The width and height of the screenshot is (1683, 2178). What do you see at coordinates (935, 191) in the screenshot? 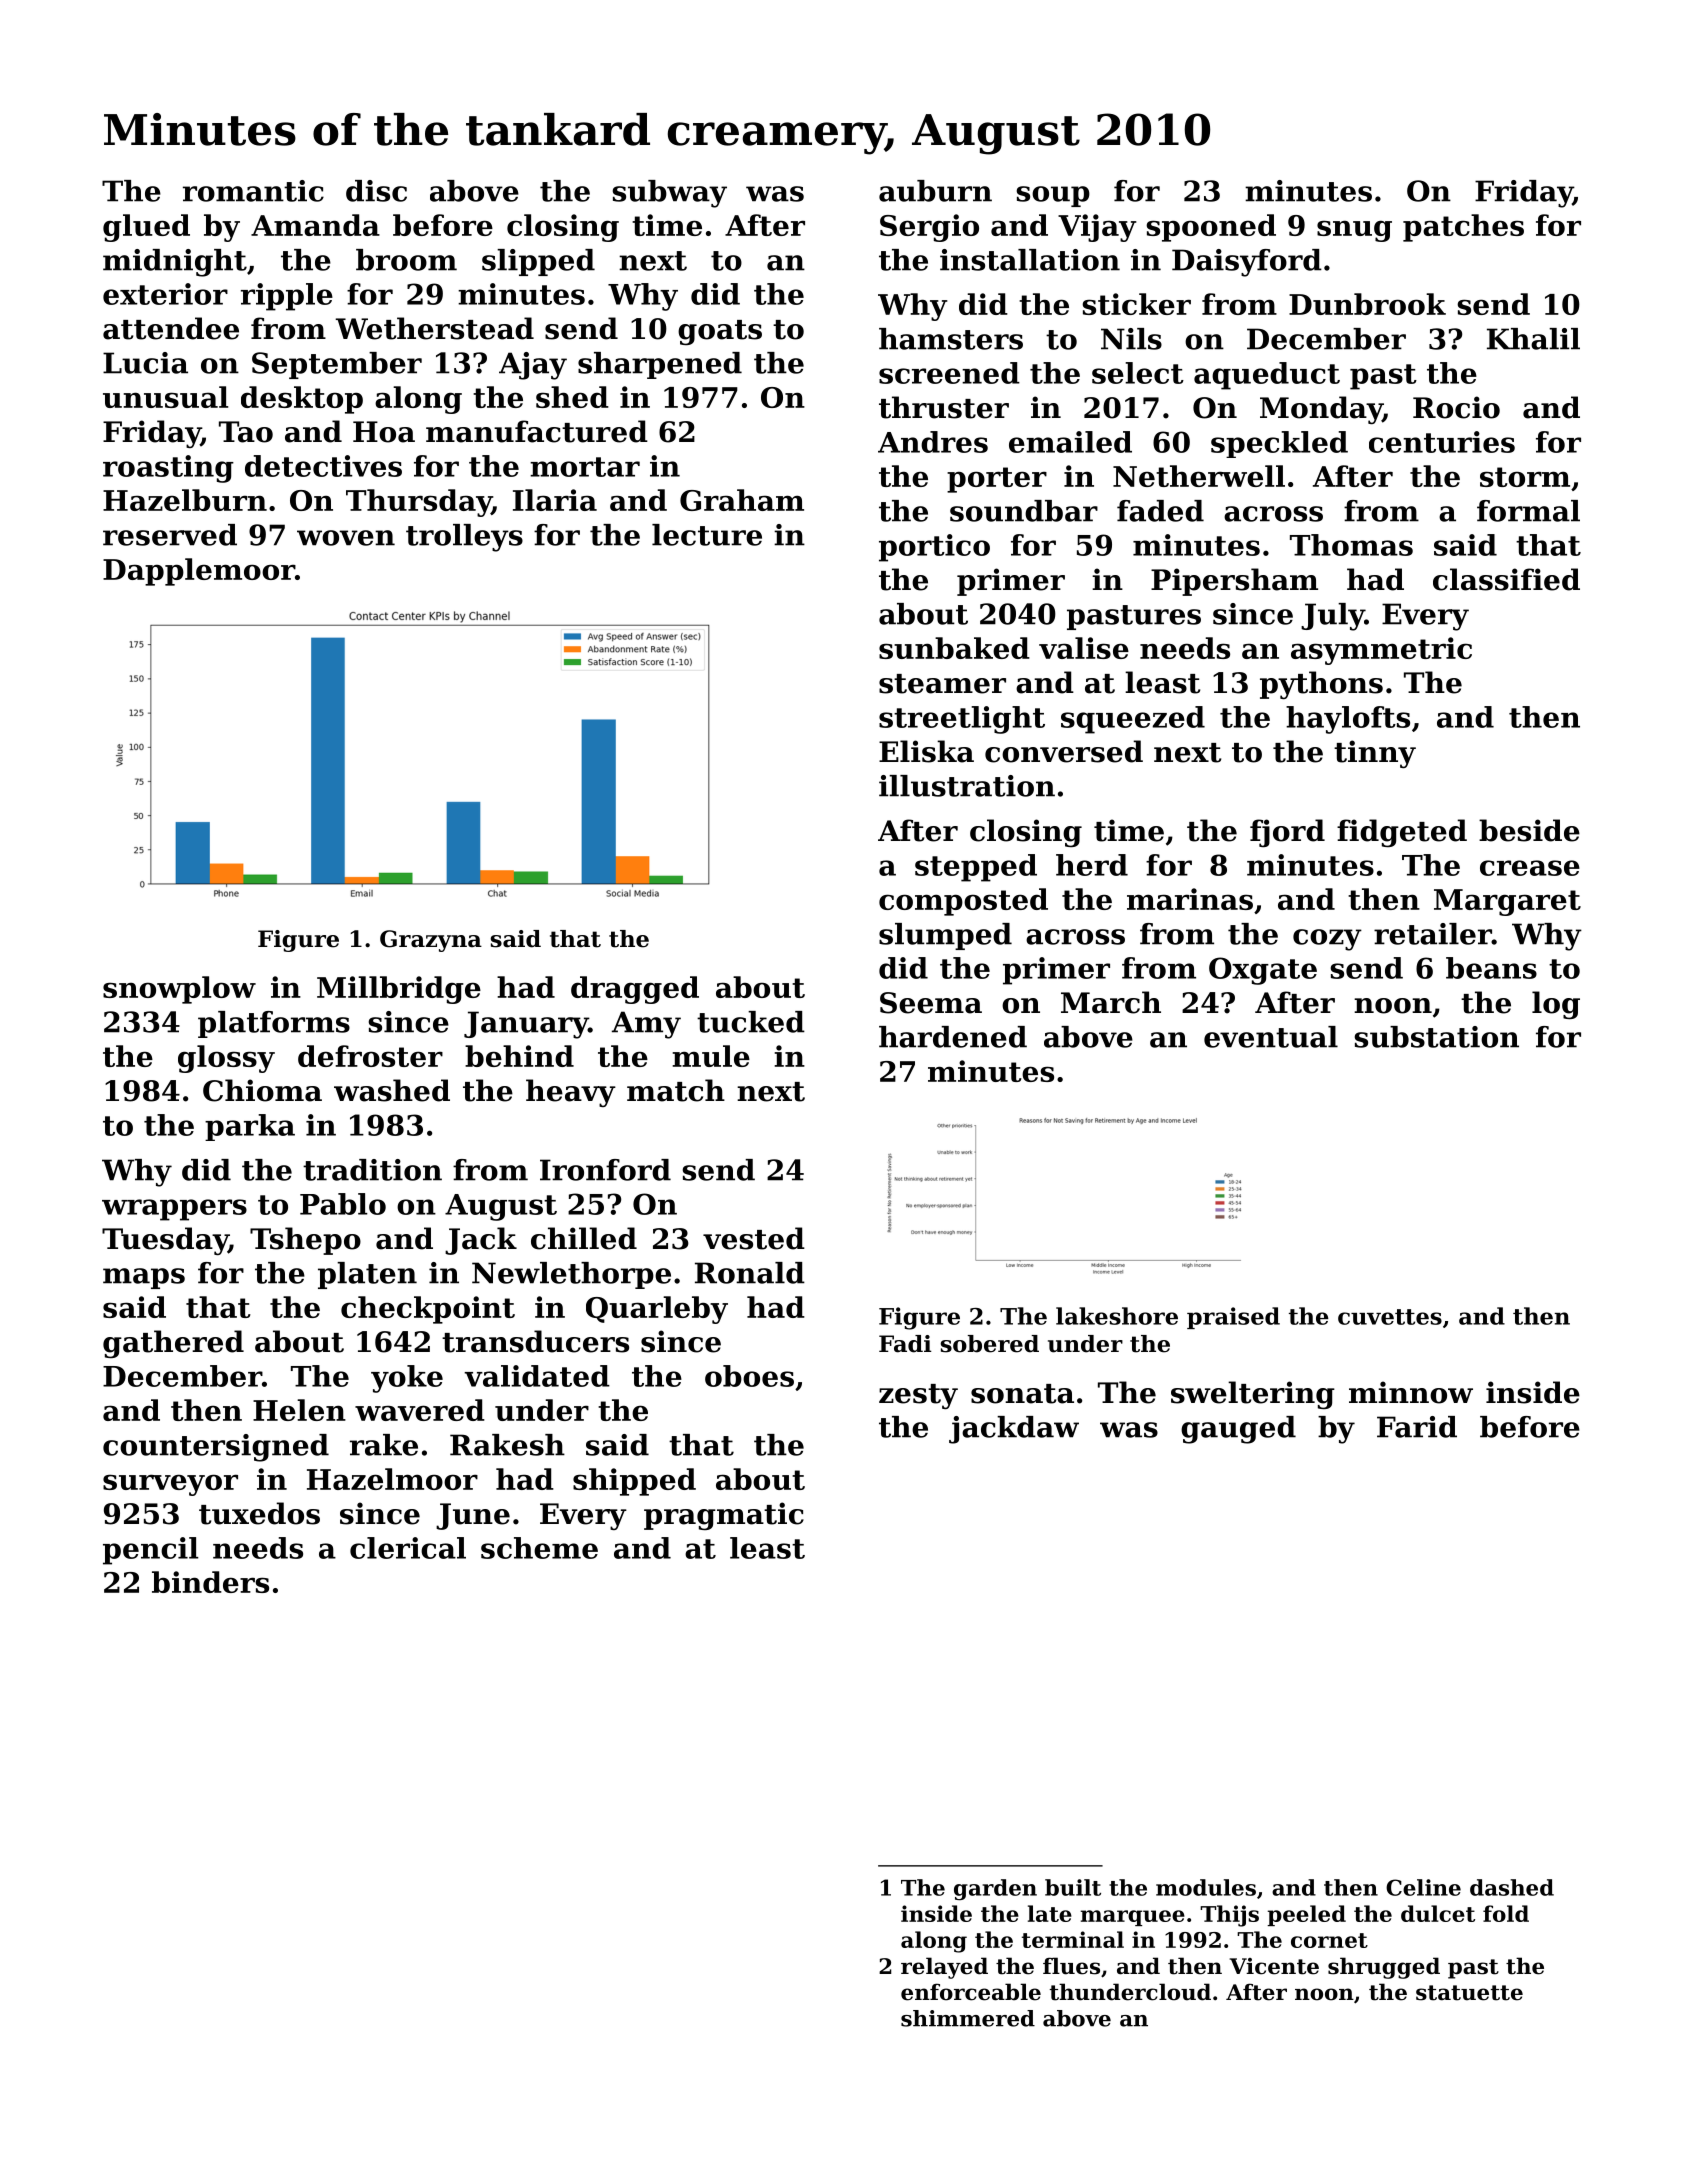
I see `auburn` at bounding box center [935, 191].
